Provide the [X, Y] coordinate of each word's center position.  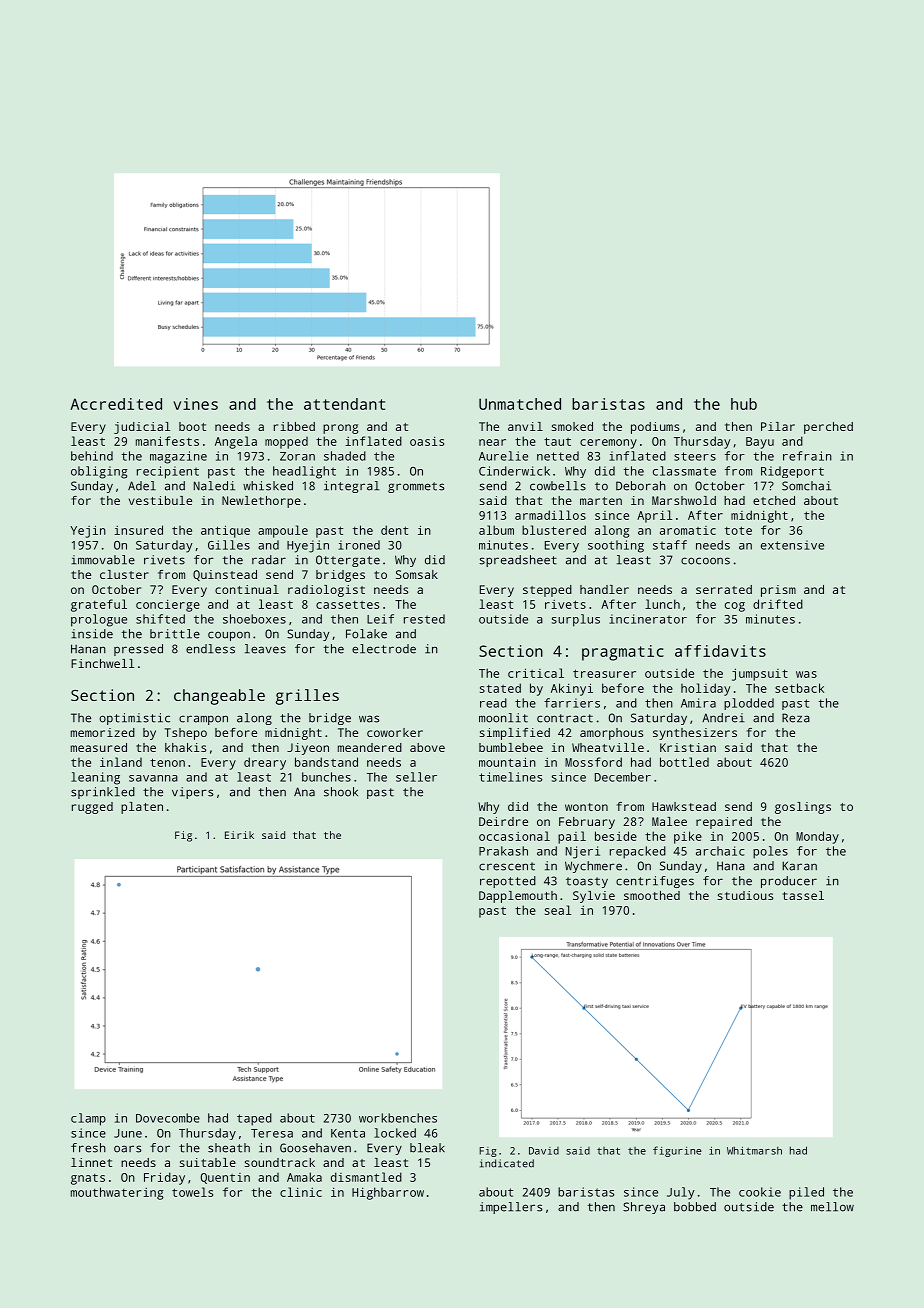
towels [192, 1192]
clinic [301, 1192]
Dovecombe [168, 1118]
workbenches [398, 1118]
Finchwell [102, 663]
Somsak [417, 574]
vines [195, 404]
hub [744, 404]
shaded [345, 456]
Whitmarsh [754, 1150]
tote [738, 530]
